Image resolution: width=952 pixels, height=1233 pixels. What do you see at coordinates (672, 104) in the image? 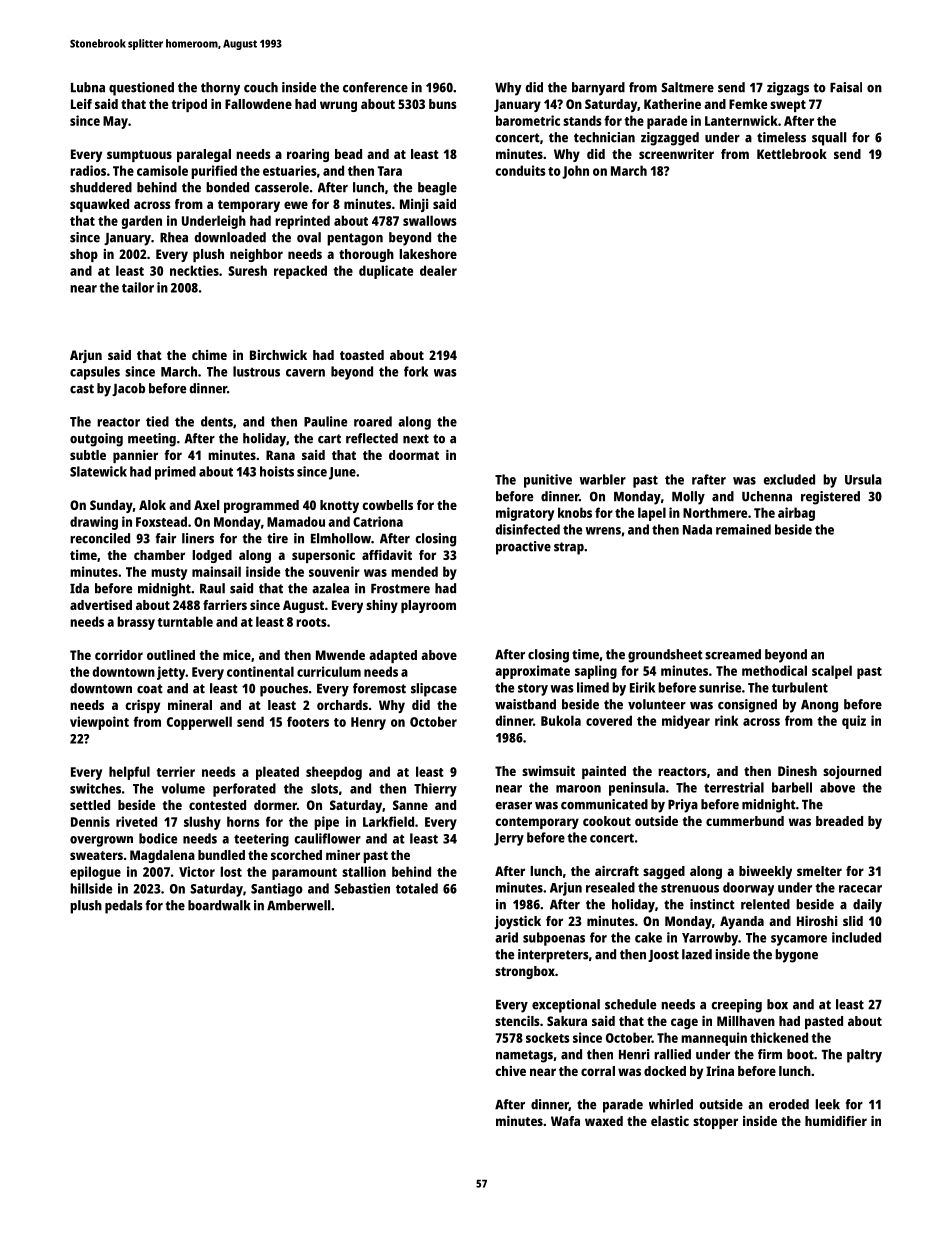
I see `Katherine` at bounding box center [672, 104].
